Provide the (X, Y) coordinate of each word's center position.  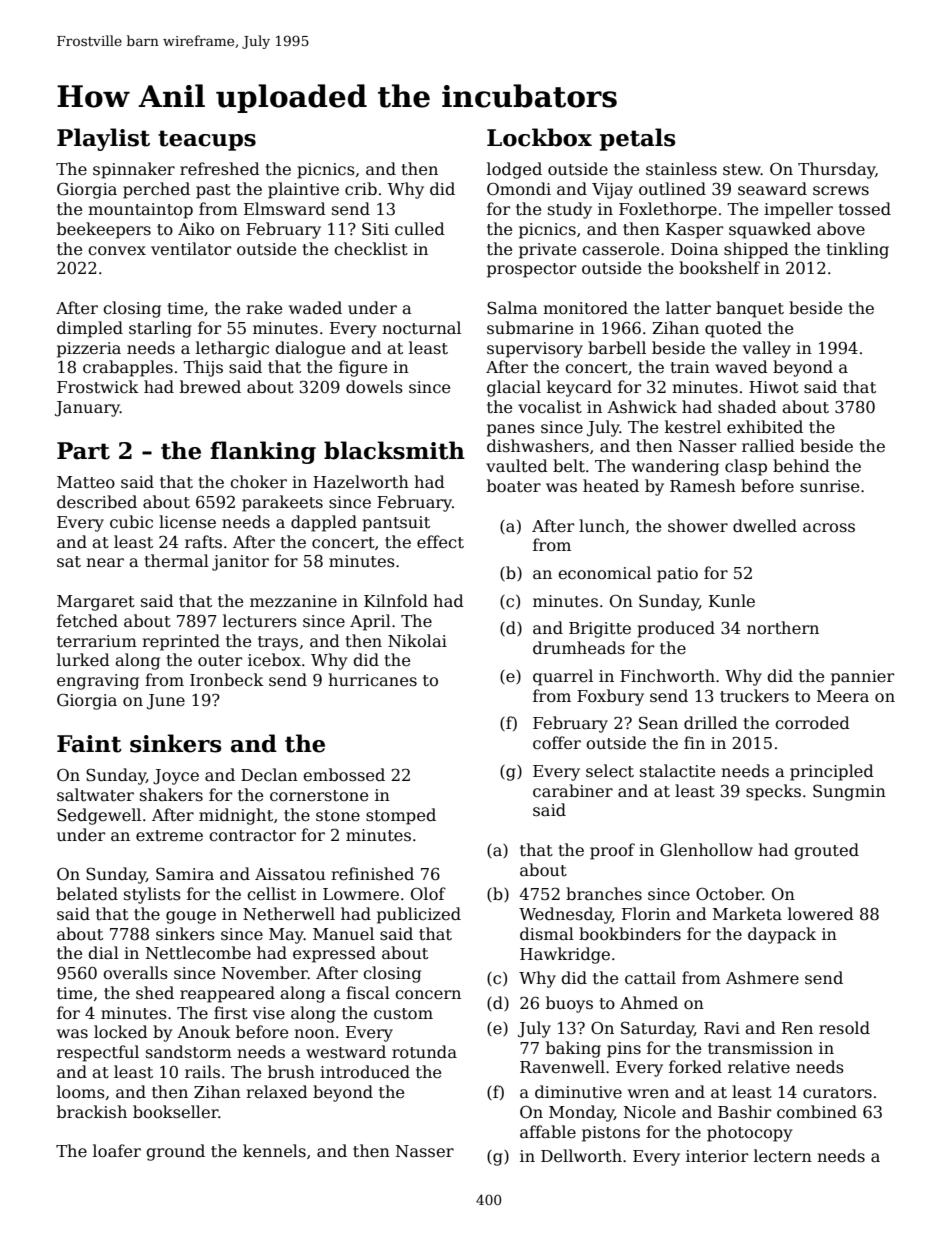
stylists (152, 895)
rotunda (424, 1052)
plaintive (303, 190)
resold (844, 1028)
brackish (92, 1112)
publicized (419, 915)
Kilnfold (396, 600)
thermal (176, 560)
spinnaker (134, 170)
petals (637, 139)
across (829, 528)
